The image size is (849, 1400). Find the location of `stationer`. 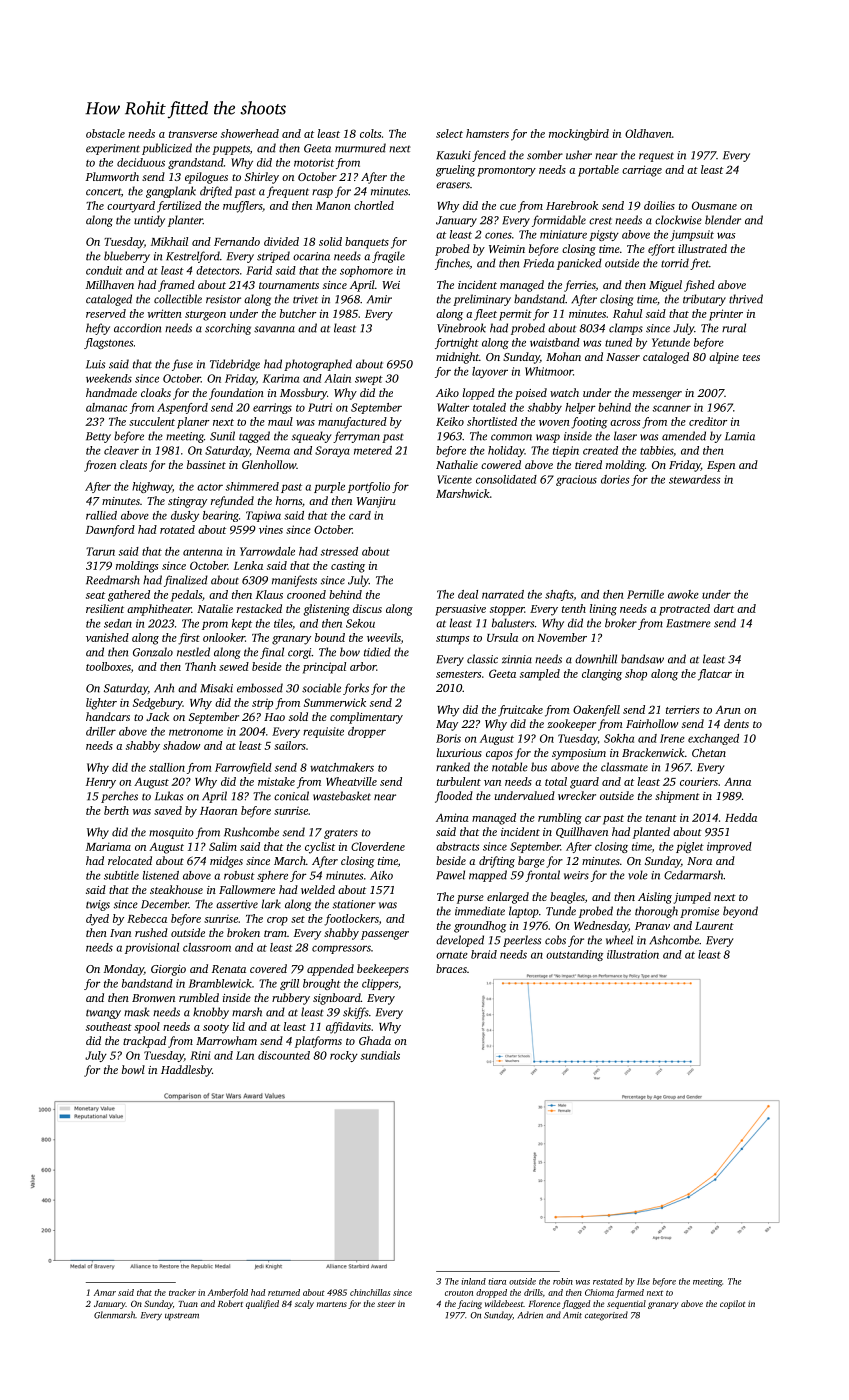

stationer is located at coordinates (354, 904).
